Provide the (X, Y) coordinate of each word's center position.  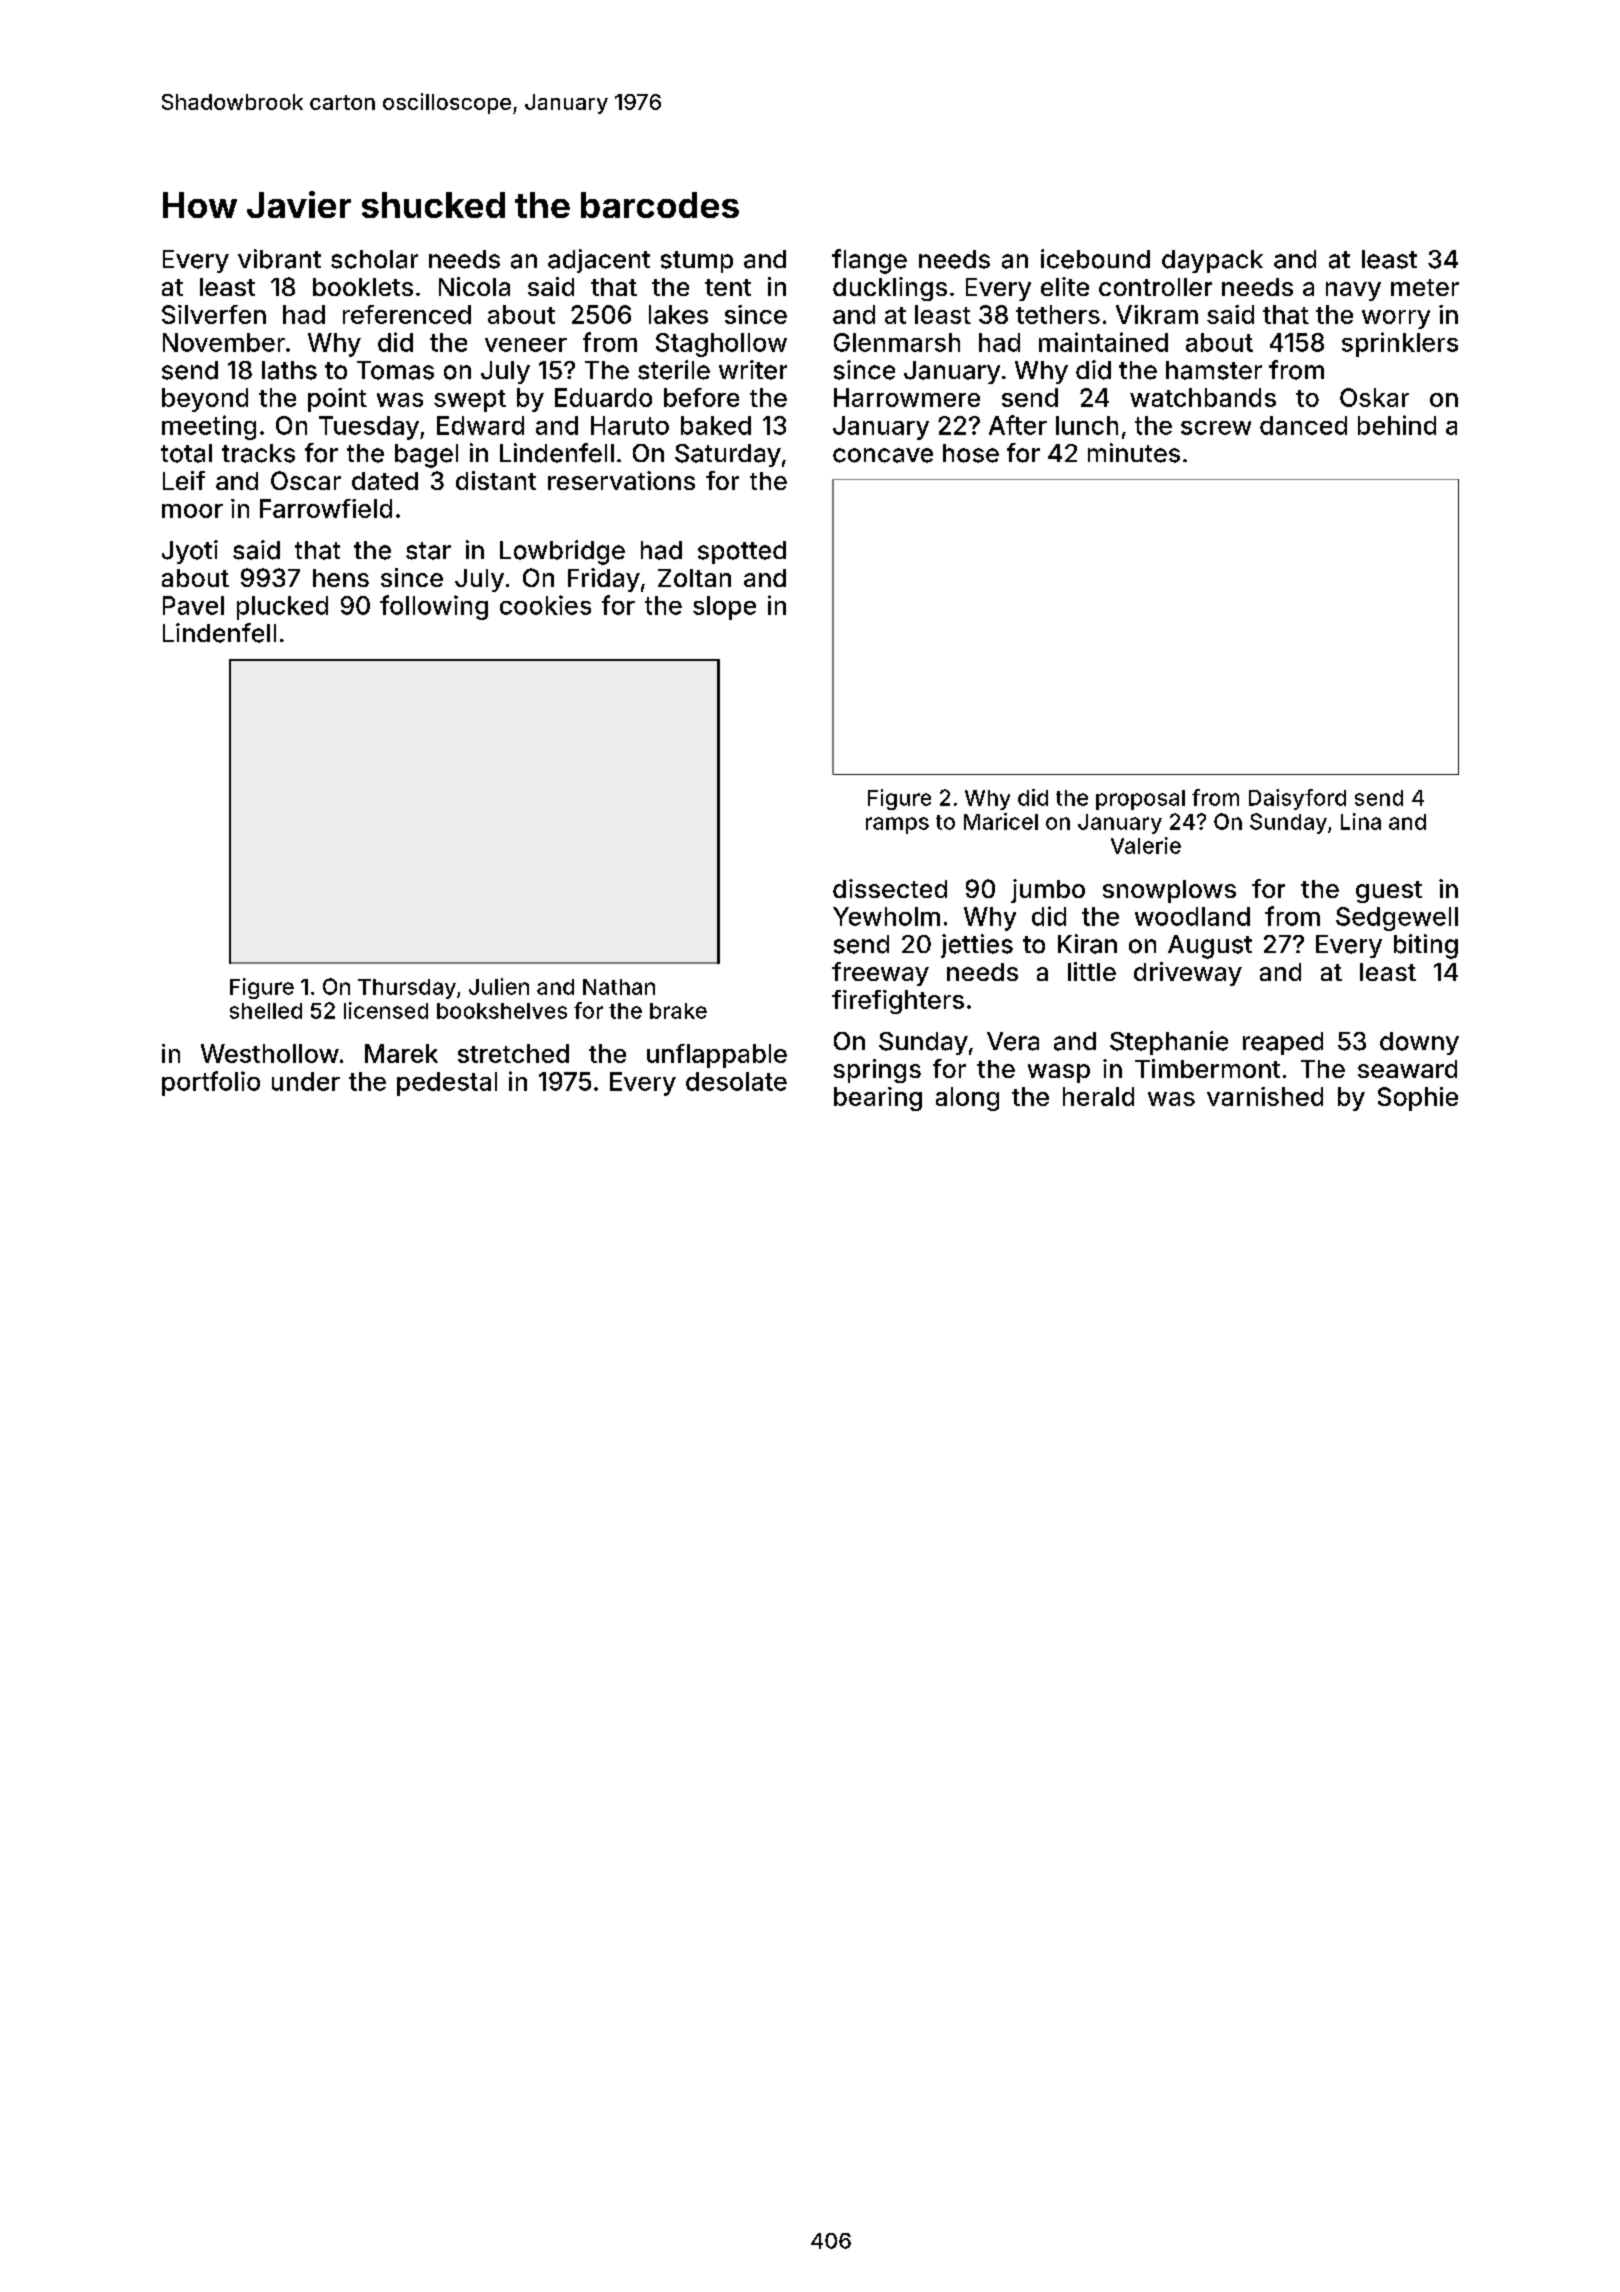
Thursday (407, 989)
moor (192, 511)
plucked (282, 608)
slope (724, 608)
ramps (897, 825)
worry (1396, 319)
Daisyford (1297, 799)
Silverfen (214, 314)
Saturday (728, 455)
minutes (1134, 453)
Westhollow (270, 1053)
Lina (1361, 821)
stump (697, 262)
